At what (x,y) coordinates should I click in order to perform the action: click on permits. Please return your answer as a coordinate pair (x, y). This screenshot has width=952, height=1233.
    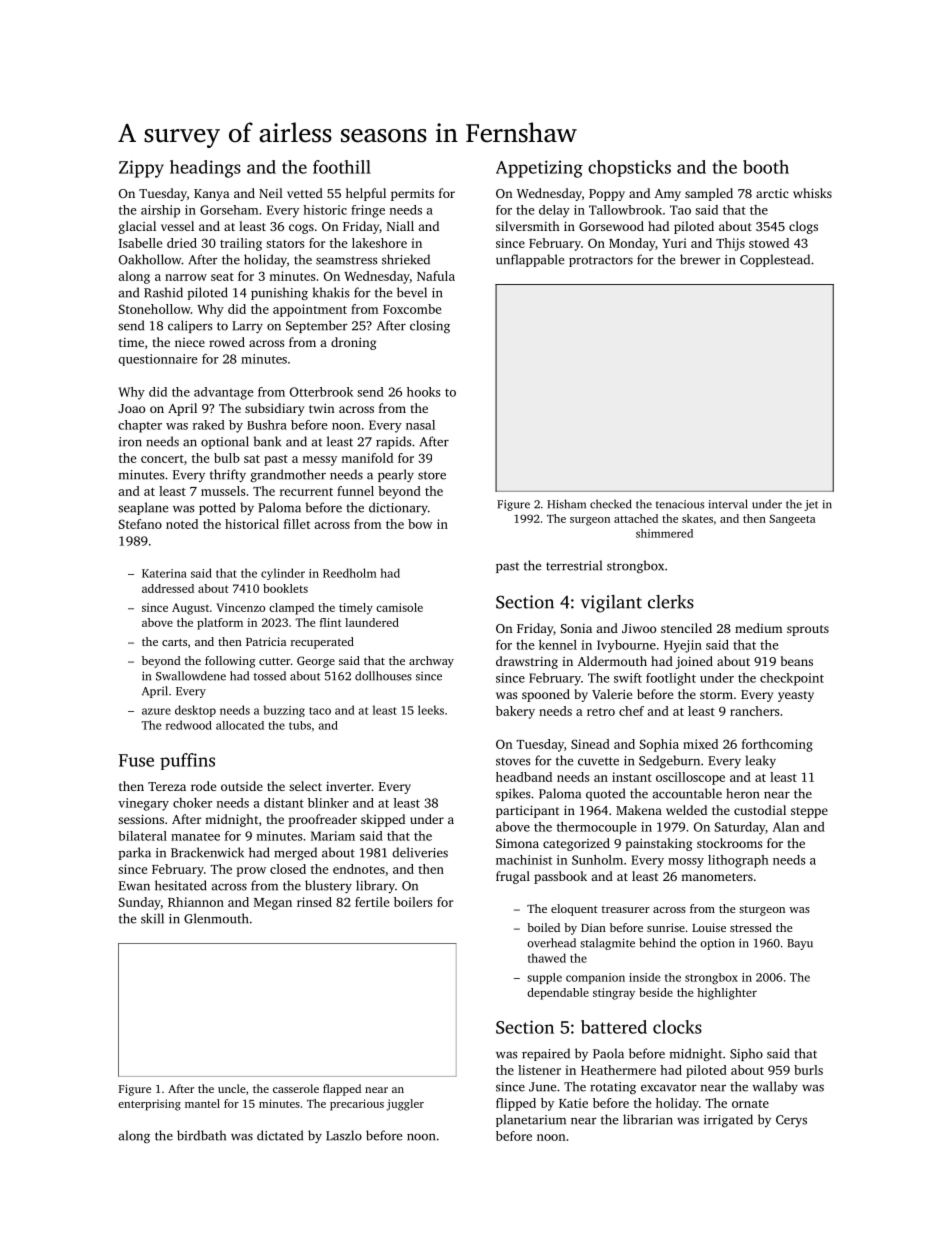
    Looking at the image, I should click on (412, 195).
